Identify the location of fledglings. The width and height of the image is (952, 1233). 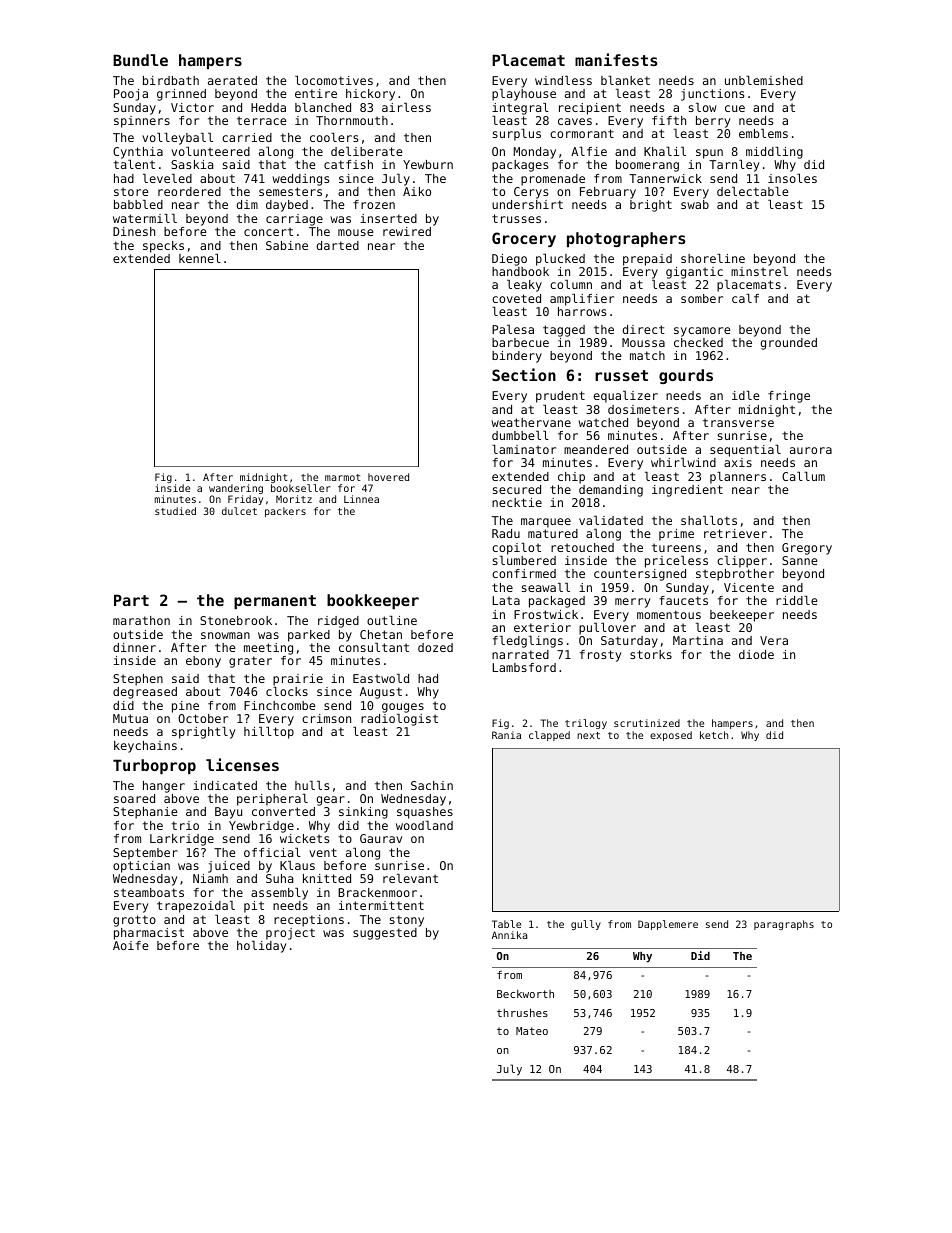
(528, 642).
